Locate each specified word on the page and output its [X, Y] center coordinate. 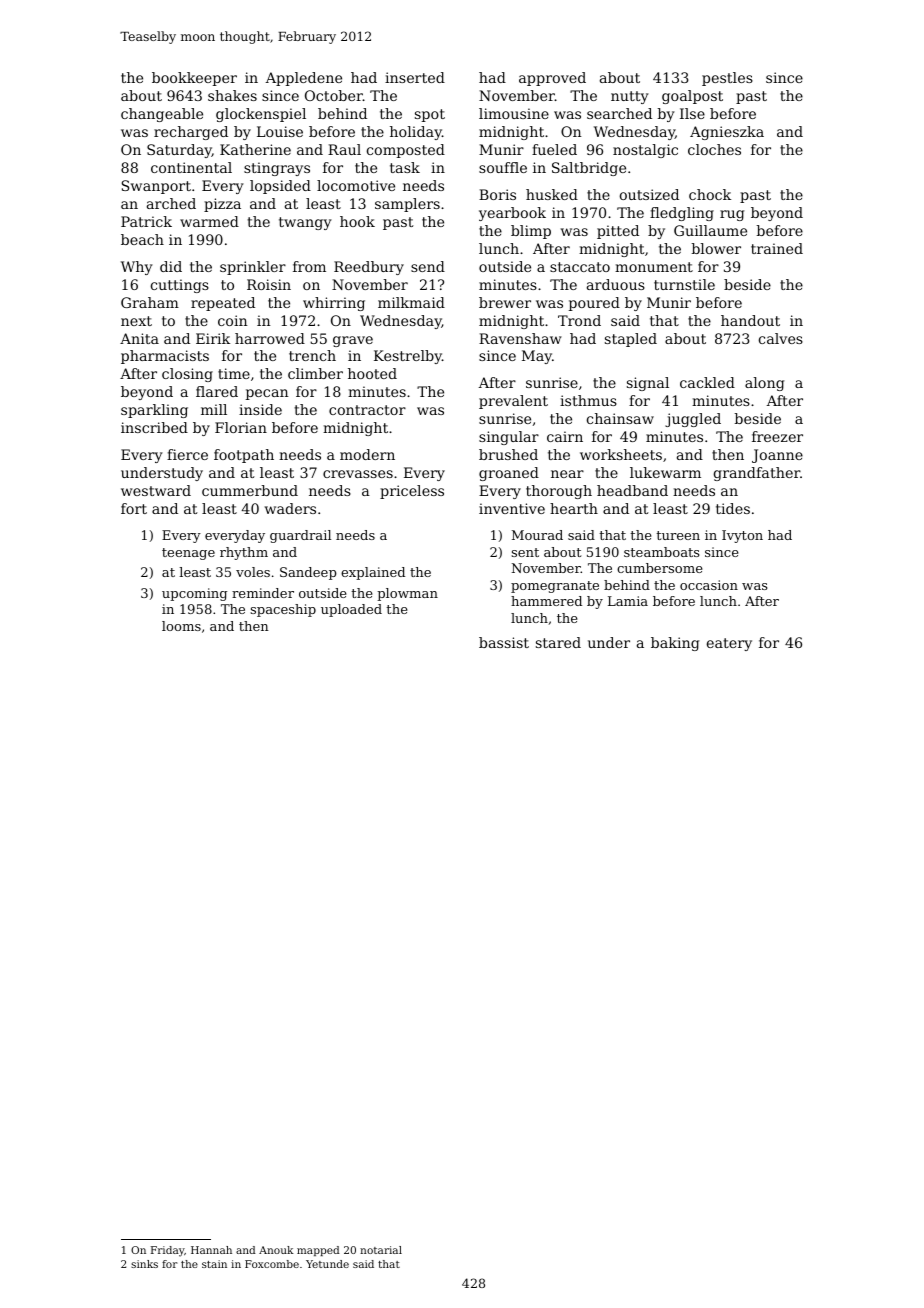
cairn [565, 436]
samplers [407, 205]
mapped [318, 1251]
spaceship [283, 610]
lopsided [280, 187]
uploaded [351, 610]
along [764, 384]
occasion [709, 585]
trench [312, 355]
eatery [729, 644]
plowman [407, 594]
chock [710, 194]
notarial [381, 1250]
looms [181, 626]
